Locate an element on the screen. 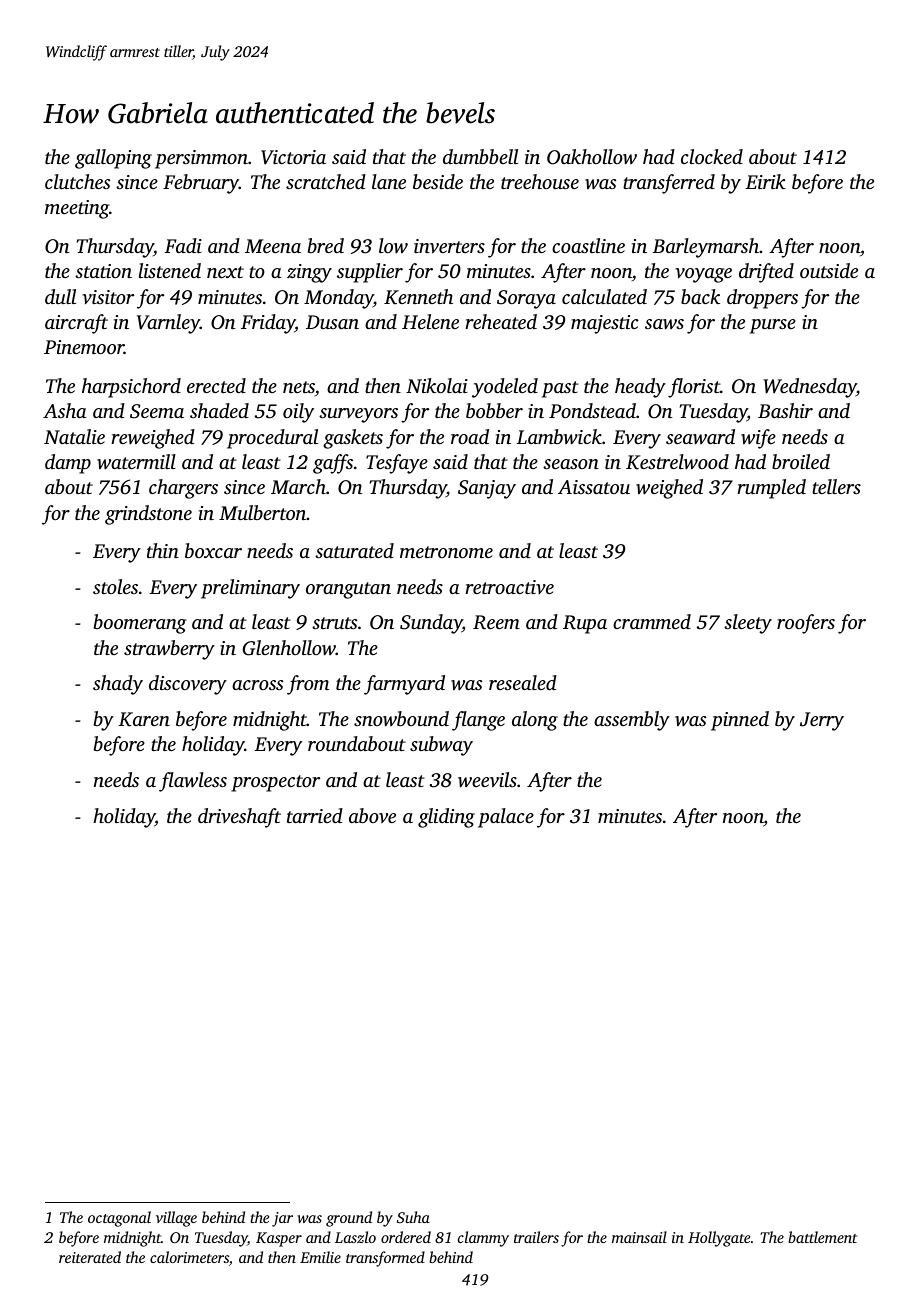  clocked is located at coordinates (712, 156).
